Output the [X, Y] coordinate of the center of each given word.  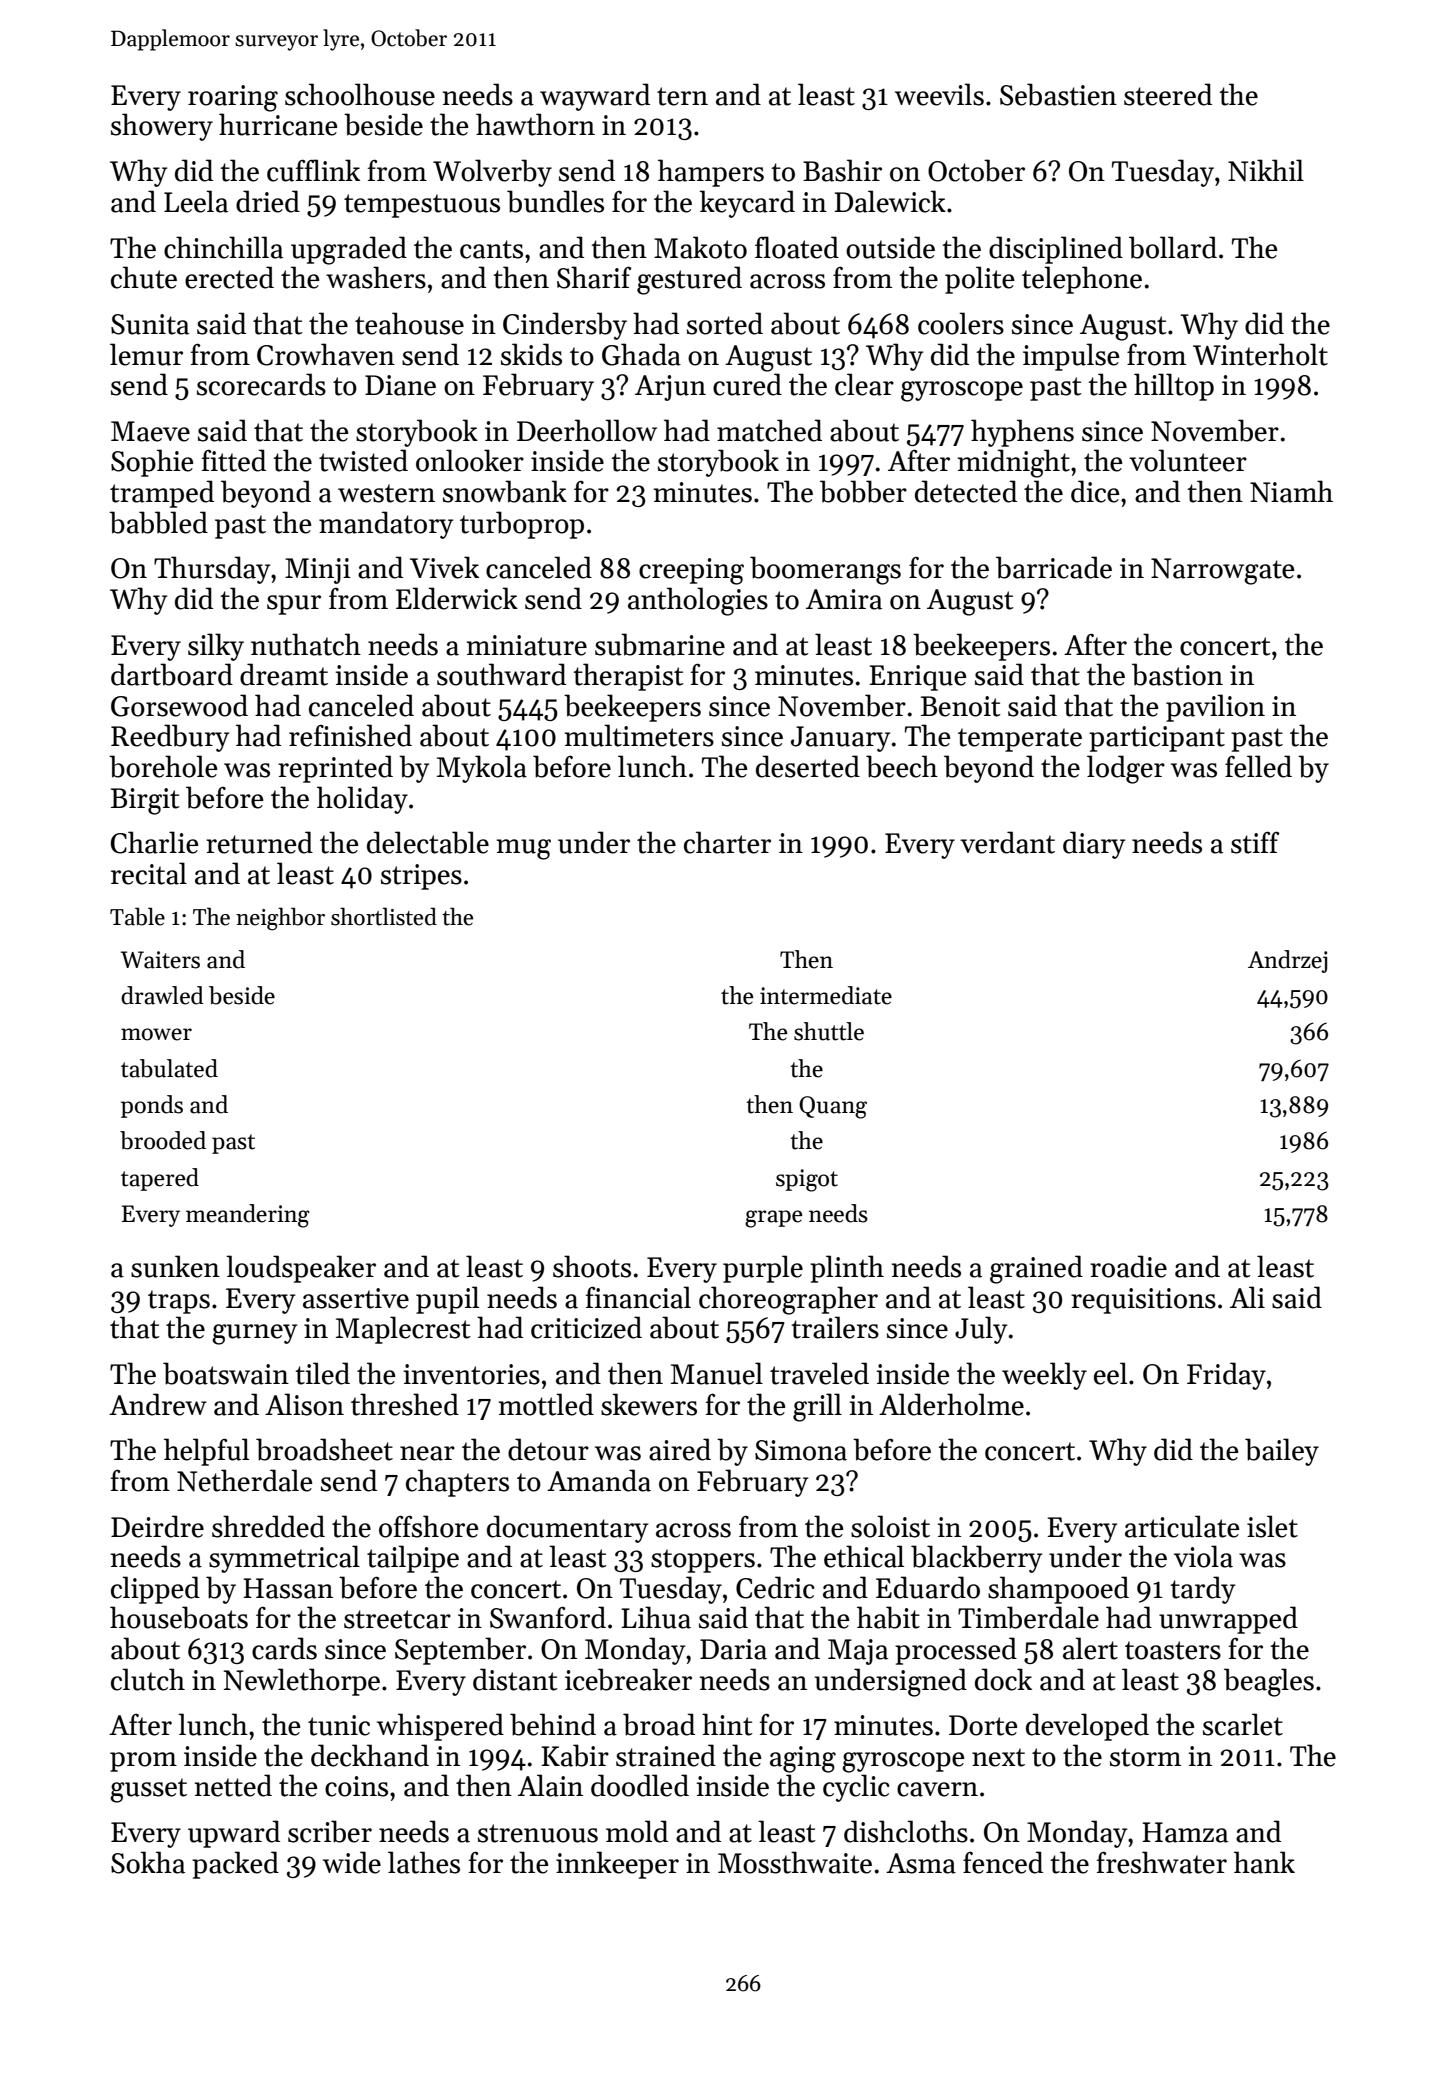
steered [1168, 94]
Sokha [148, 1862]
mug [524, 849]
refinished [350, 735]
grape [773, 1219]
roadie [1128, 1266]
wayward [595, 97]
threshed [405, 1404]
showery [162, 127]
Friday [1226, 1376]
